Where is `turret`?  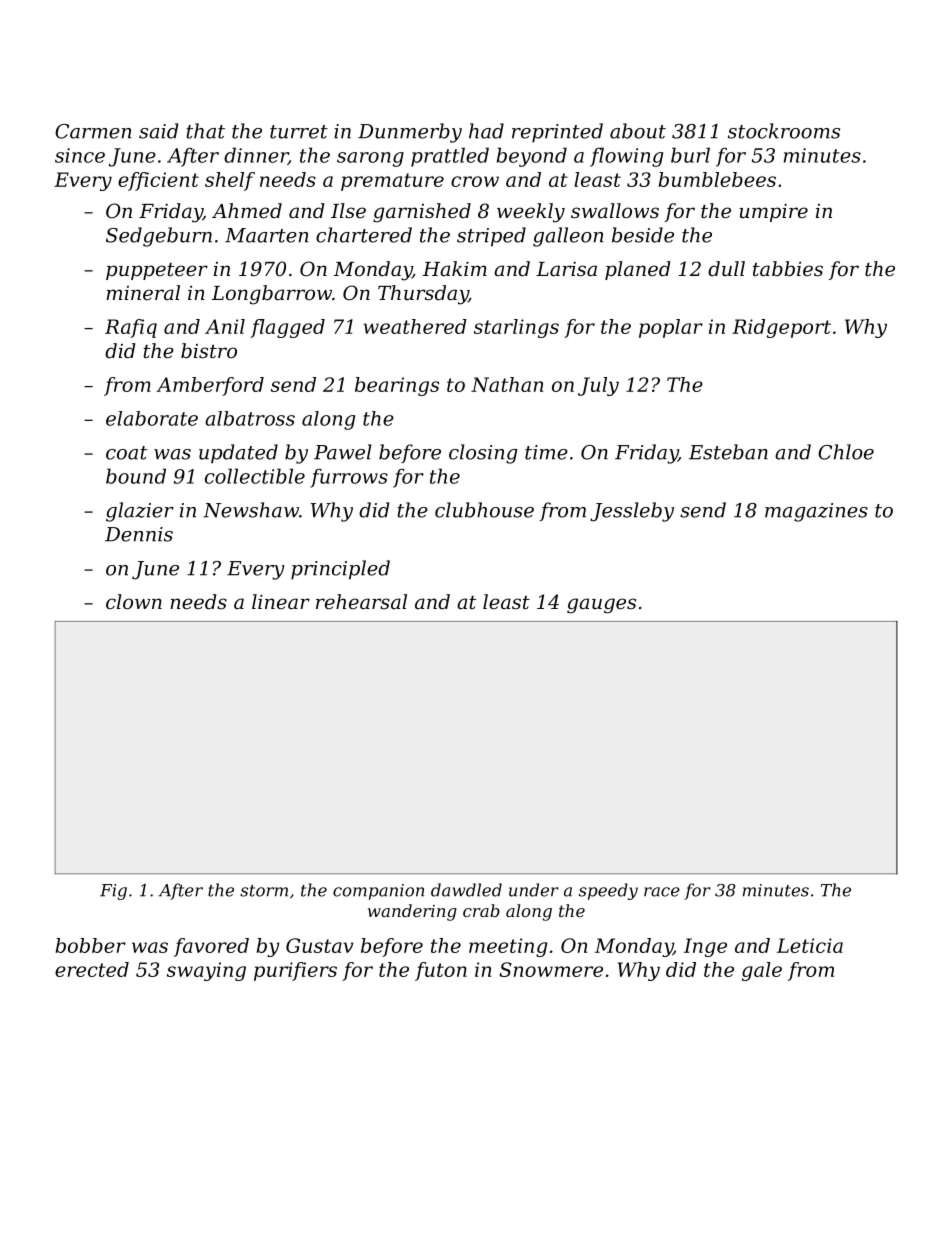 turret is located at coordinates (299, 132).
